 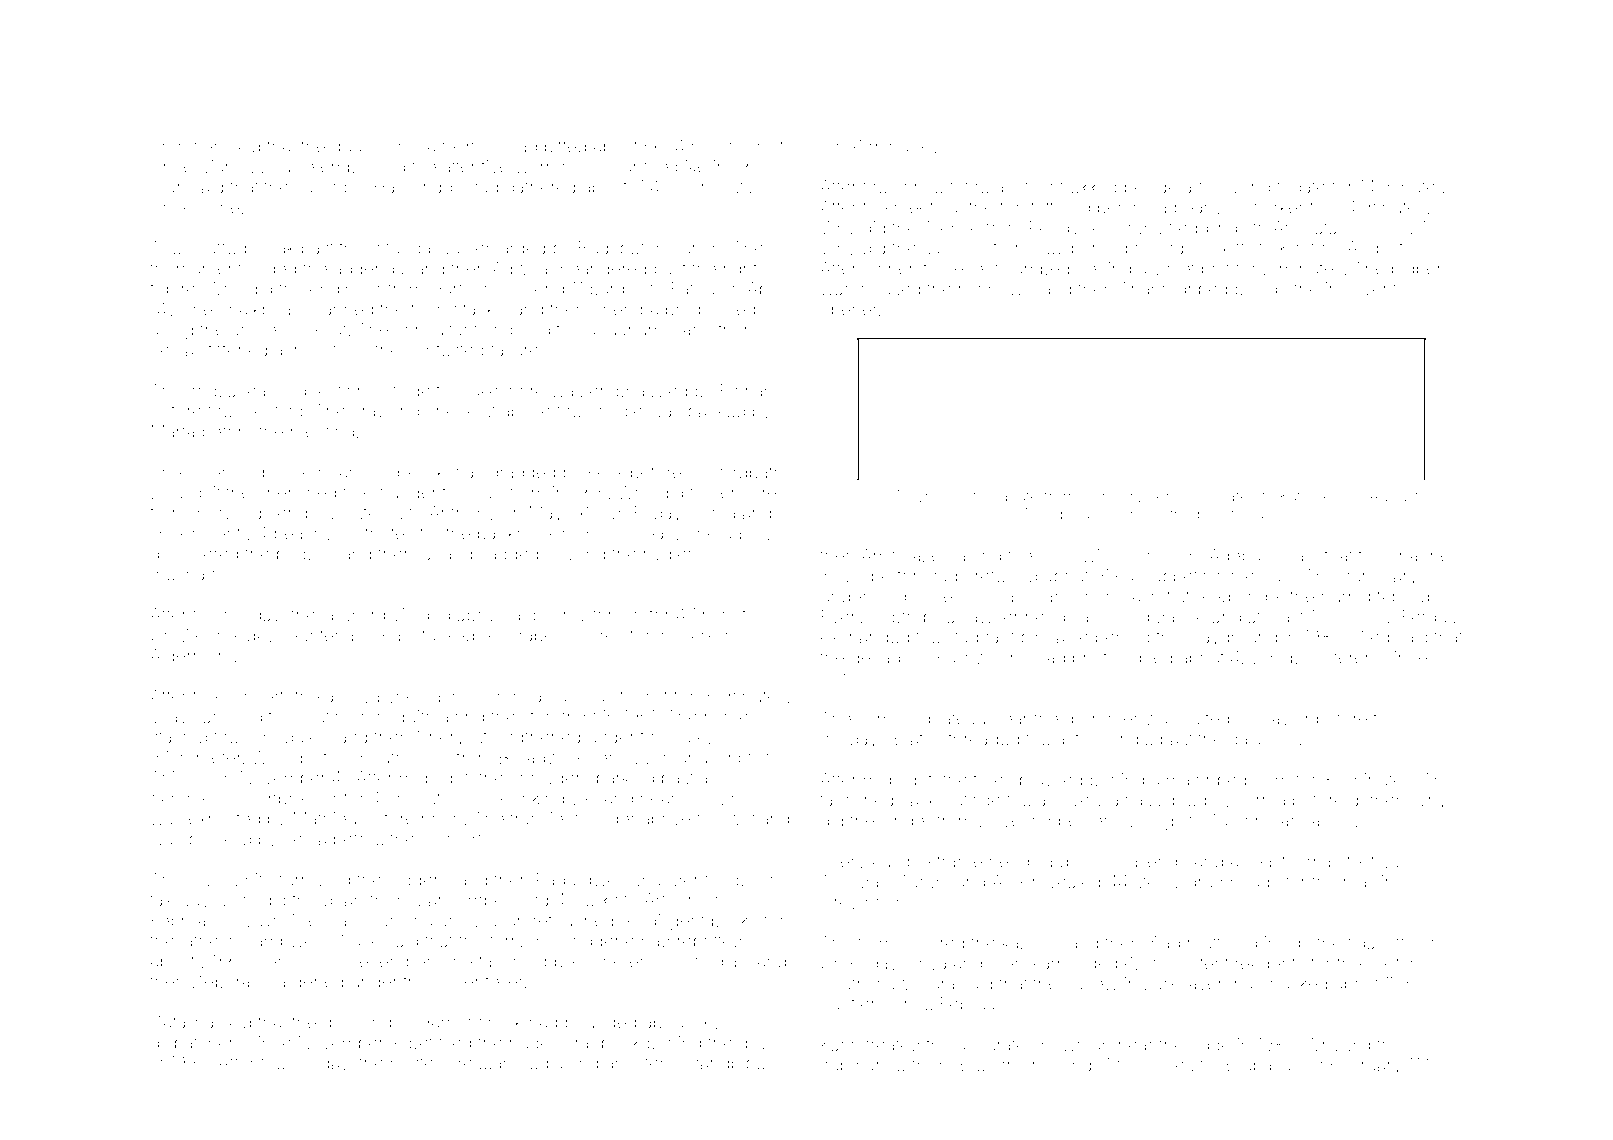 What do you see at coordinates (457, 981) in the image?
I see `sheer` at bounding box center [457, 981].
